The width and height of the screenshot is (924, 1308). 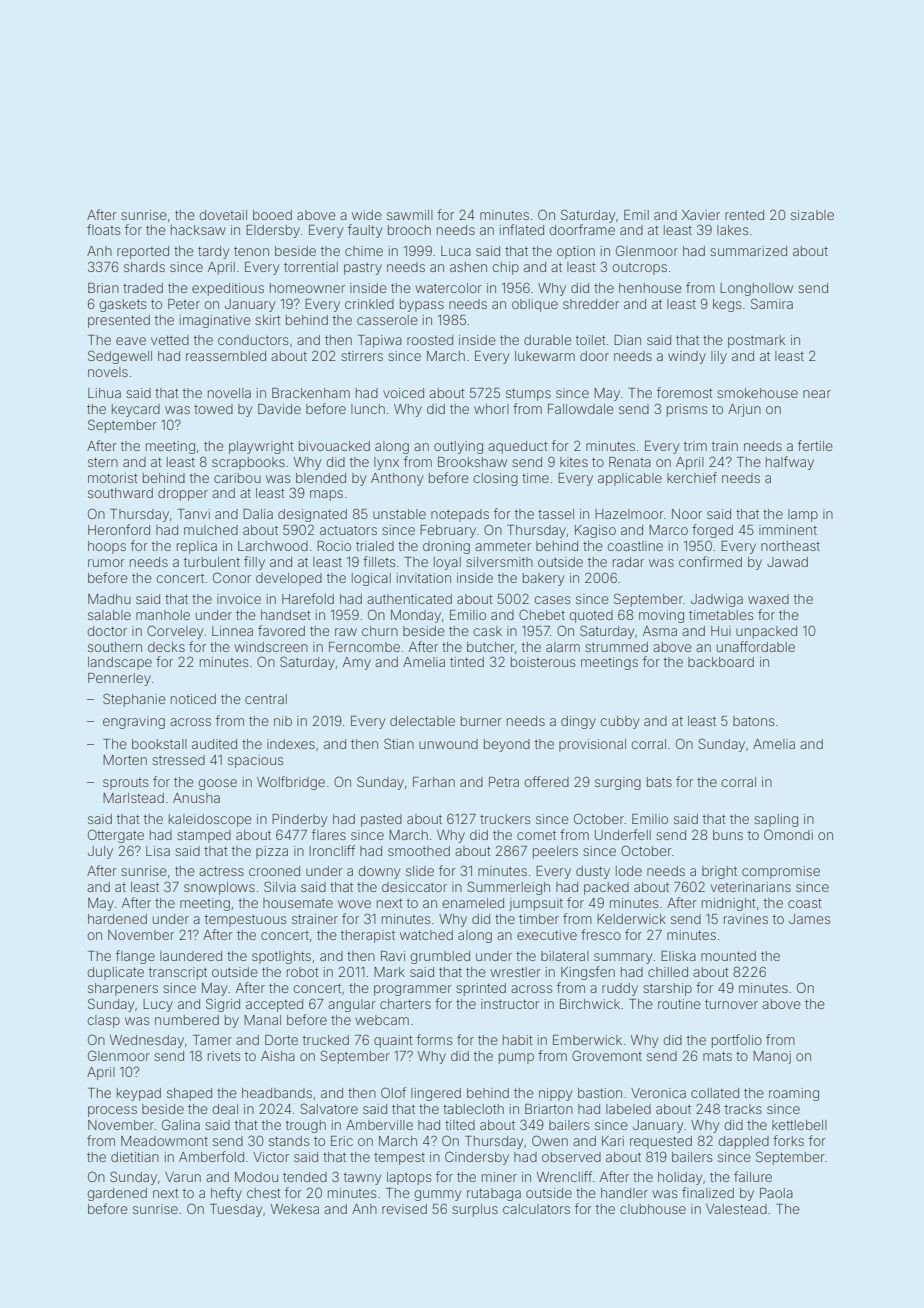 What do you see at coordinates (809, 919) in the screenshot?
I see `James` at bounding box center [809, 919].
